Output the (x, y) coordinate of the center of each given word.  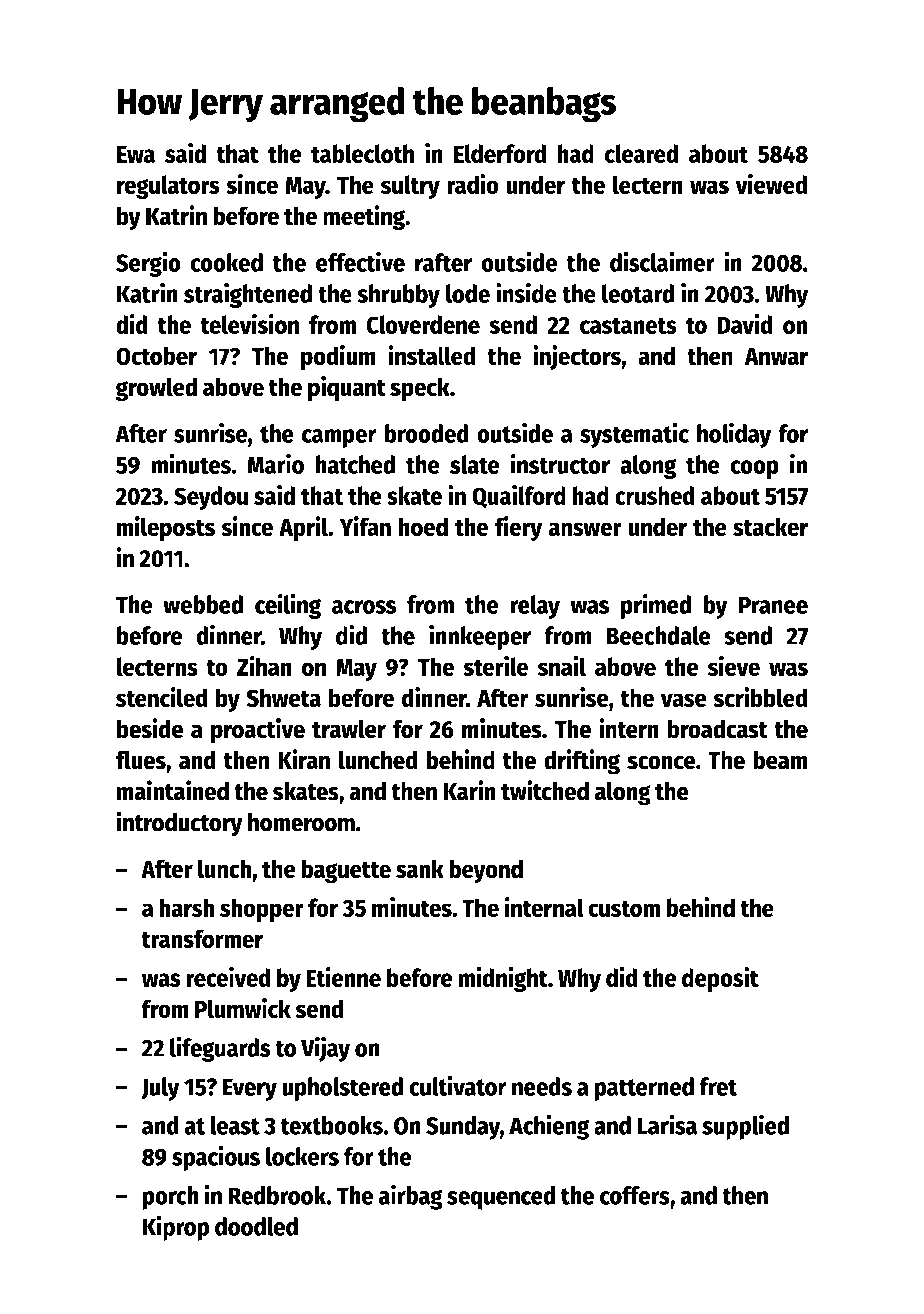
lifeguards (220, 1049)
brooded (426, 433)
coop (754, 469)
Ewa (136, 154)
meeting (364, 218)
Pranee (773, 605)
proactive (258, 730)
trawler (349, 729)
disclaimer (662, 261)
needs (542, 1086)
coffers (634, 1195)
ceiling (288, 606)
